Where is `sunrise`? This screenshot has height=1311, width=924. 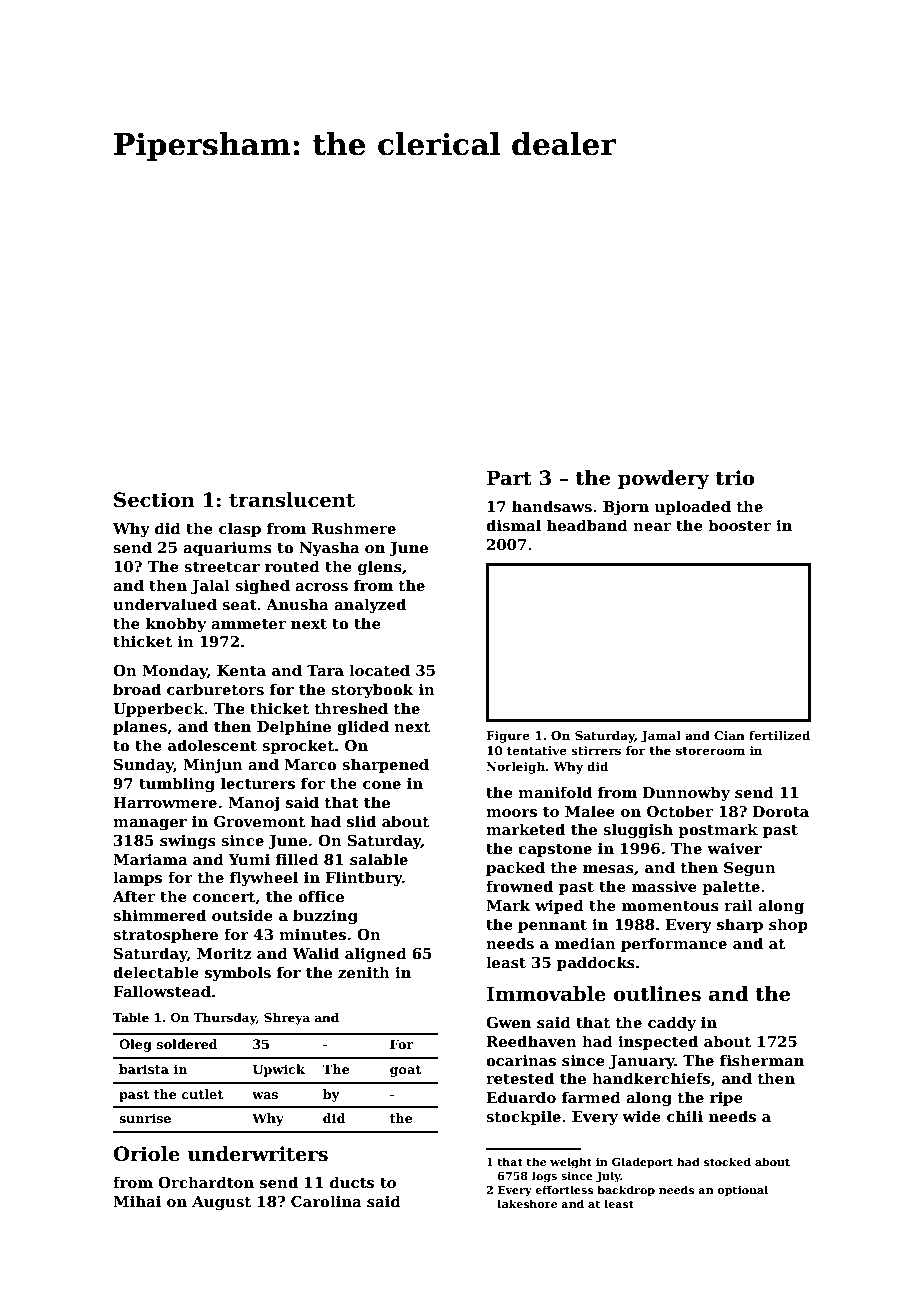
sunrise is located at coordinates (145, 1118).
